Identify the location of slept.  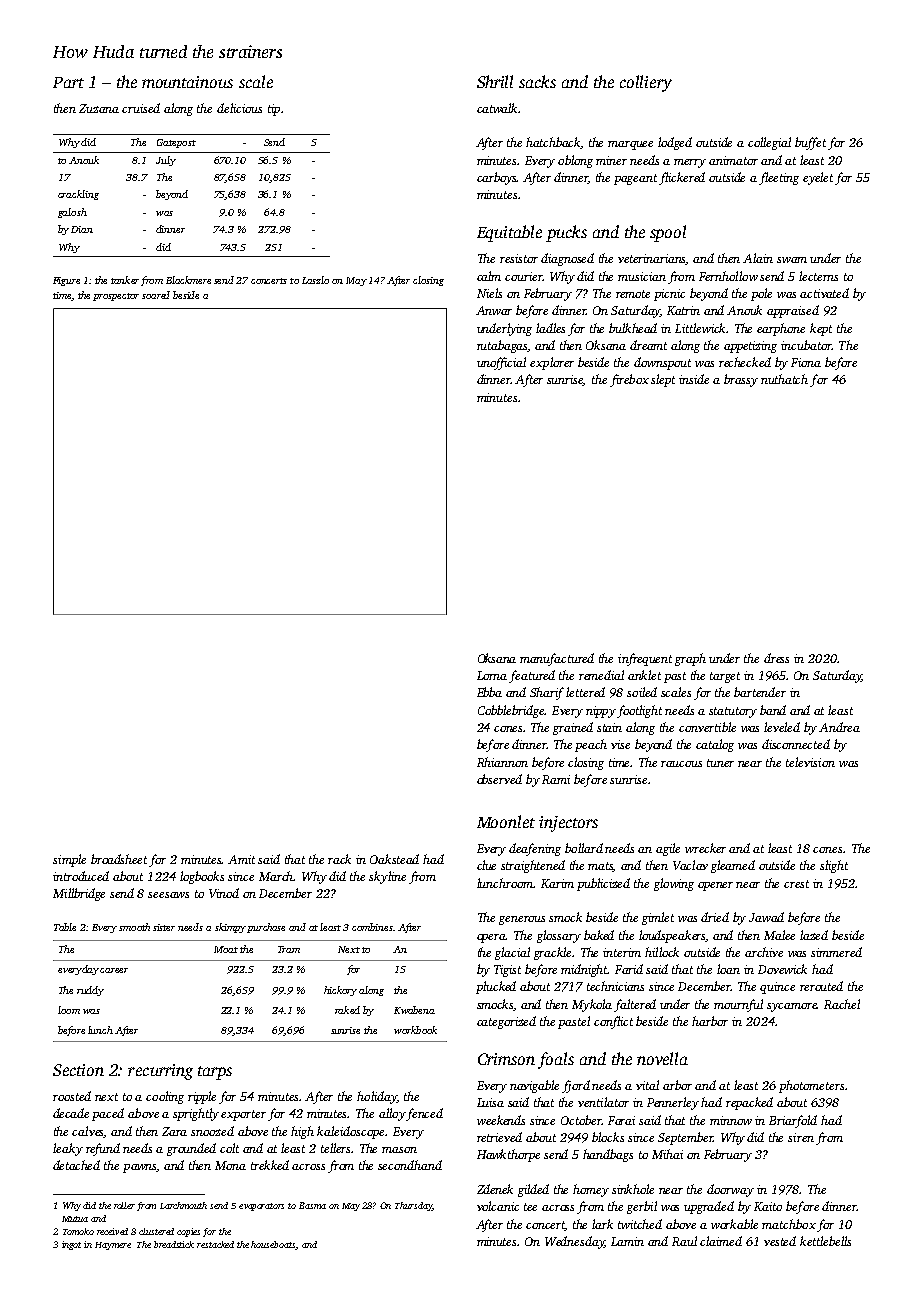
(663, 380).
